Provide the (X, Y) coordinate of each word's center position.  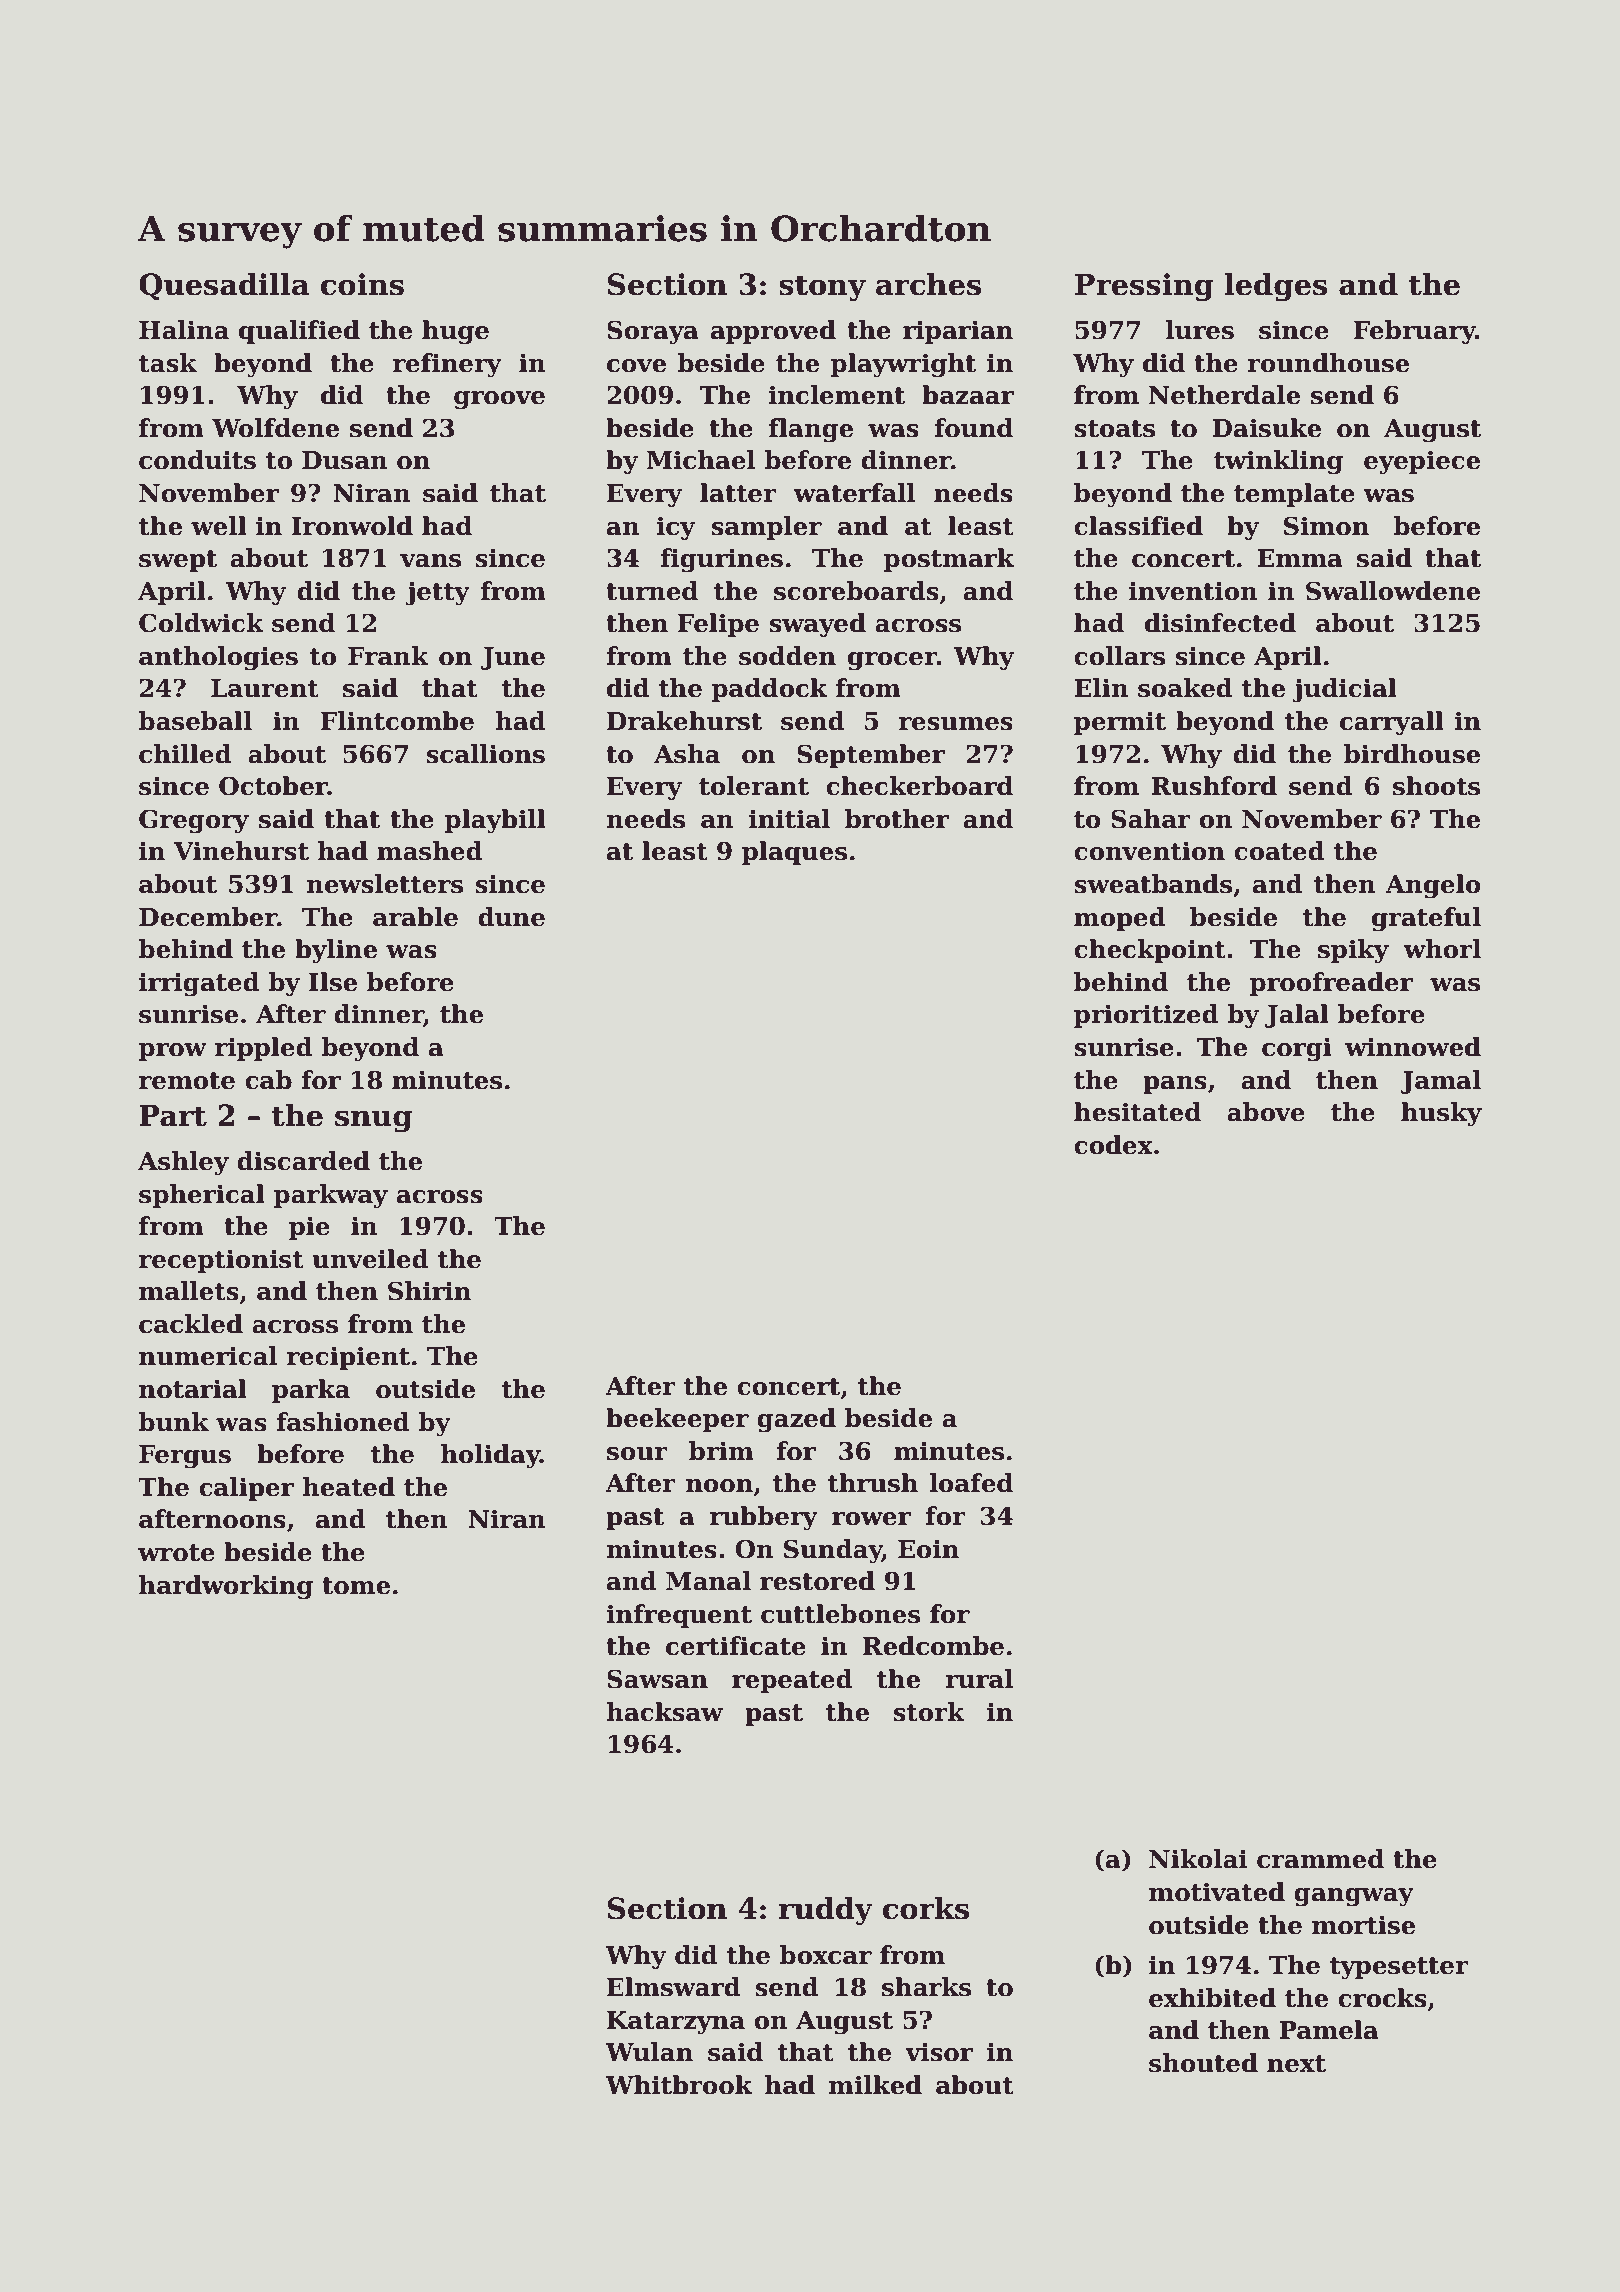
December (208, 917)
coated (1279, 851)
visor (939, 2052)
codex (1113, 1145)
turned (652, 591)
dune (511, 917)
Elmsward (674, 1987)
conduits (197, 460)
